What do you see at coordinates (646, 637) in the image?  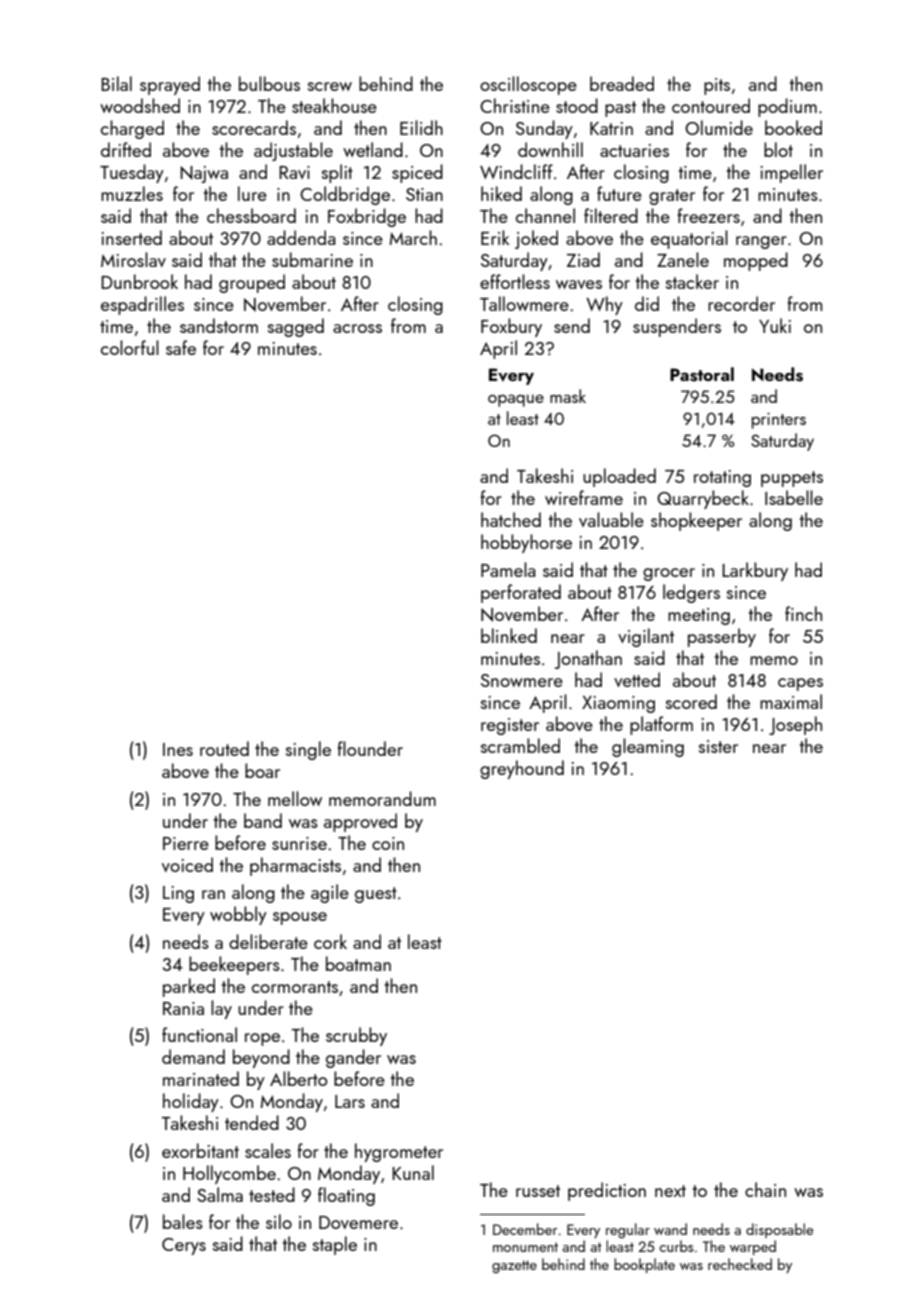 I see `vigilant` at bounding box center [646, 637].
